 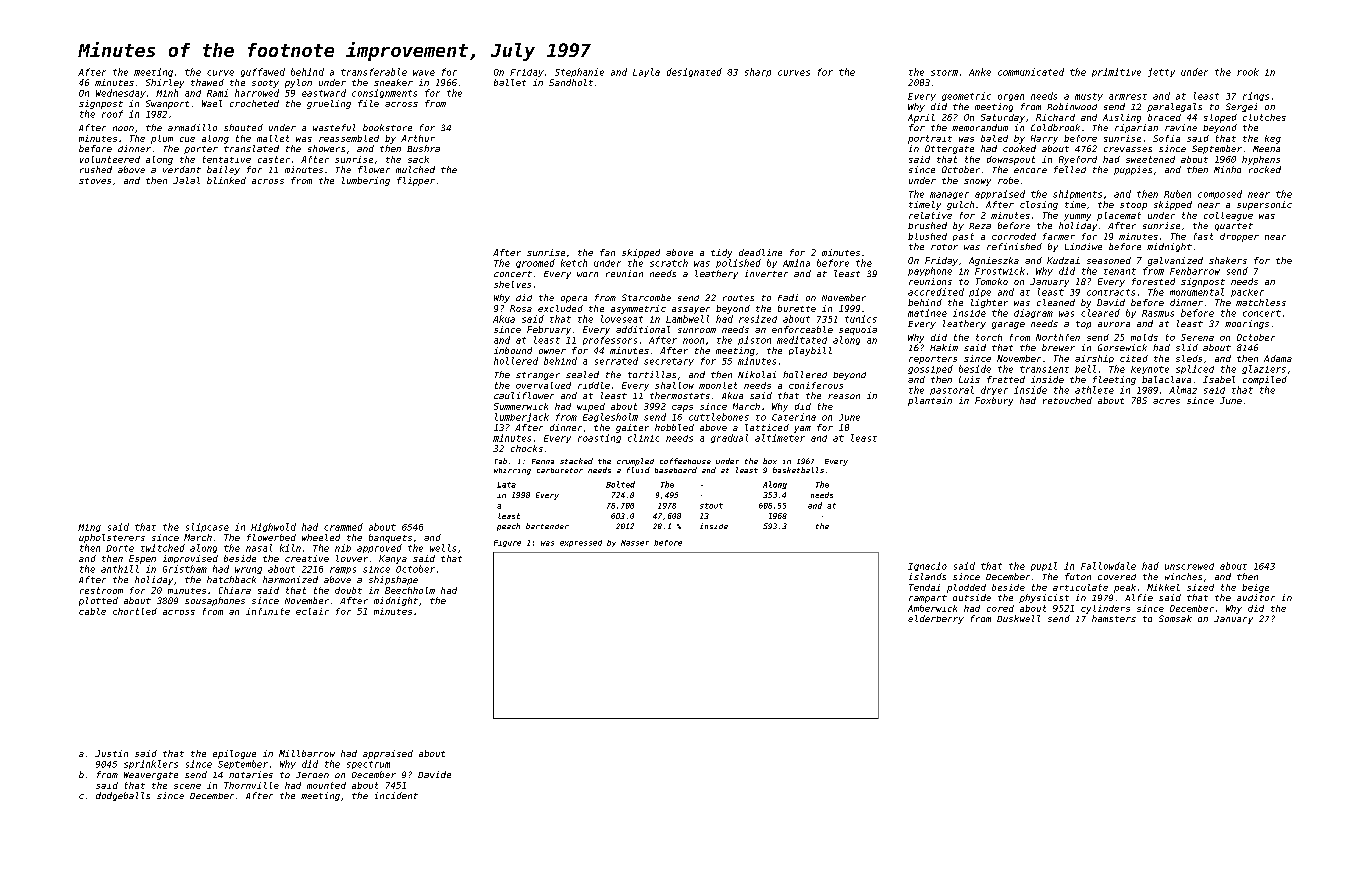 What do you see at coordinates (1031, 72) in the screenshot?
I see `communicated` at bounding box center [1031, 72].
